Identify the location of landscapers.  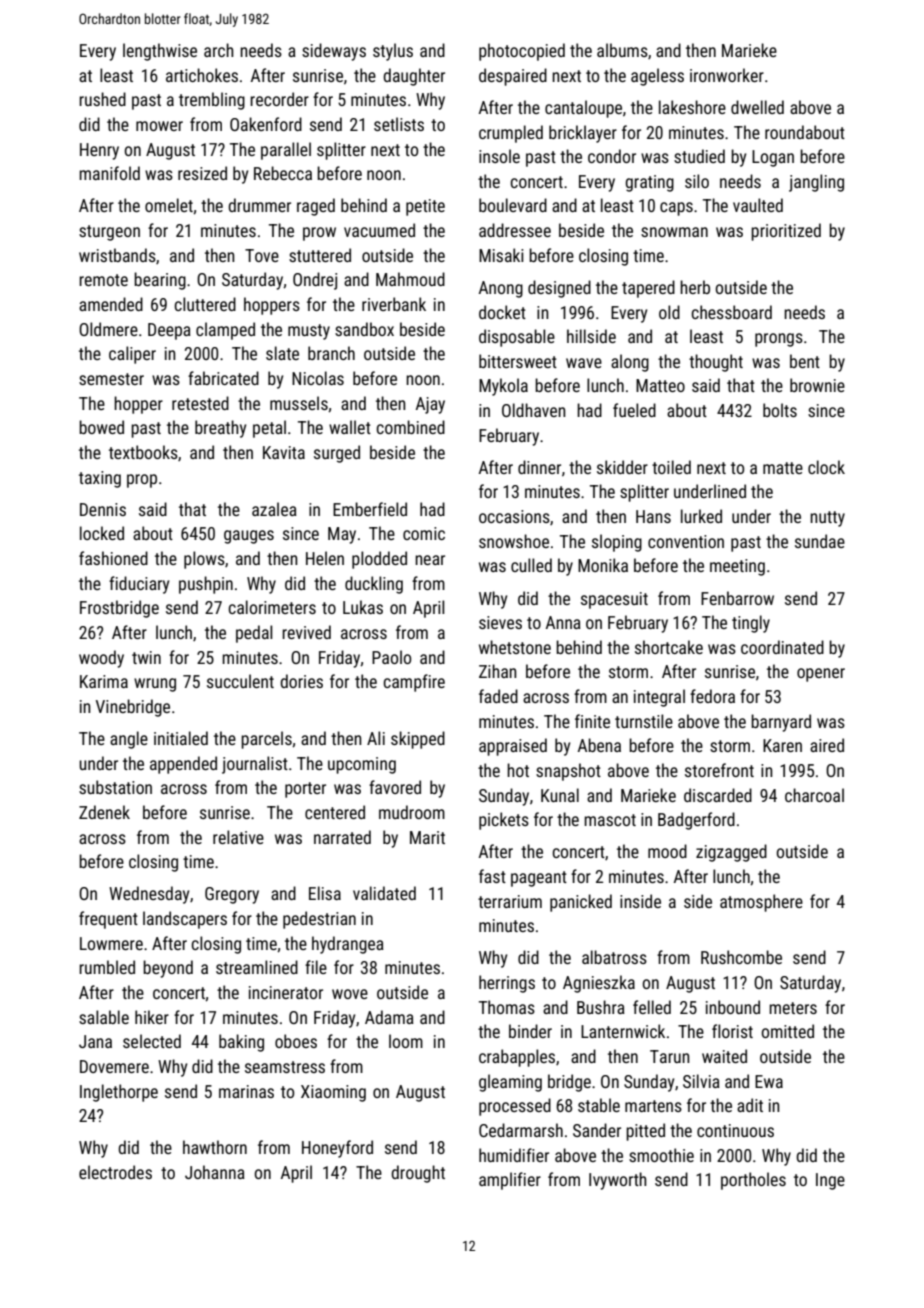
(185, 920).
